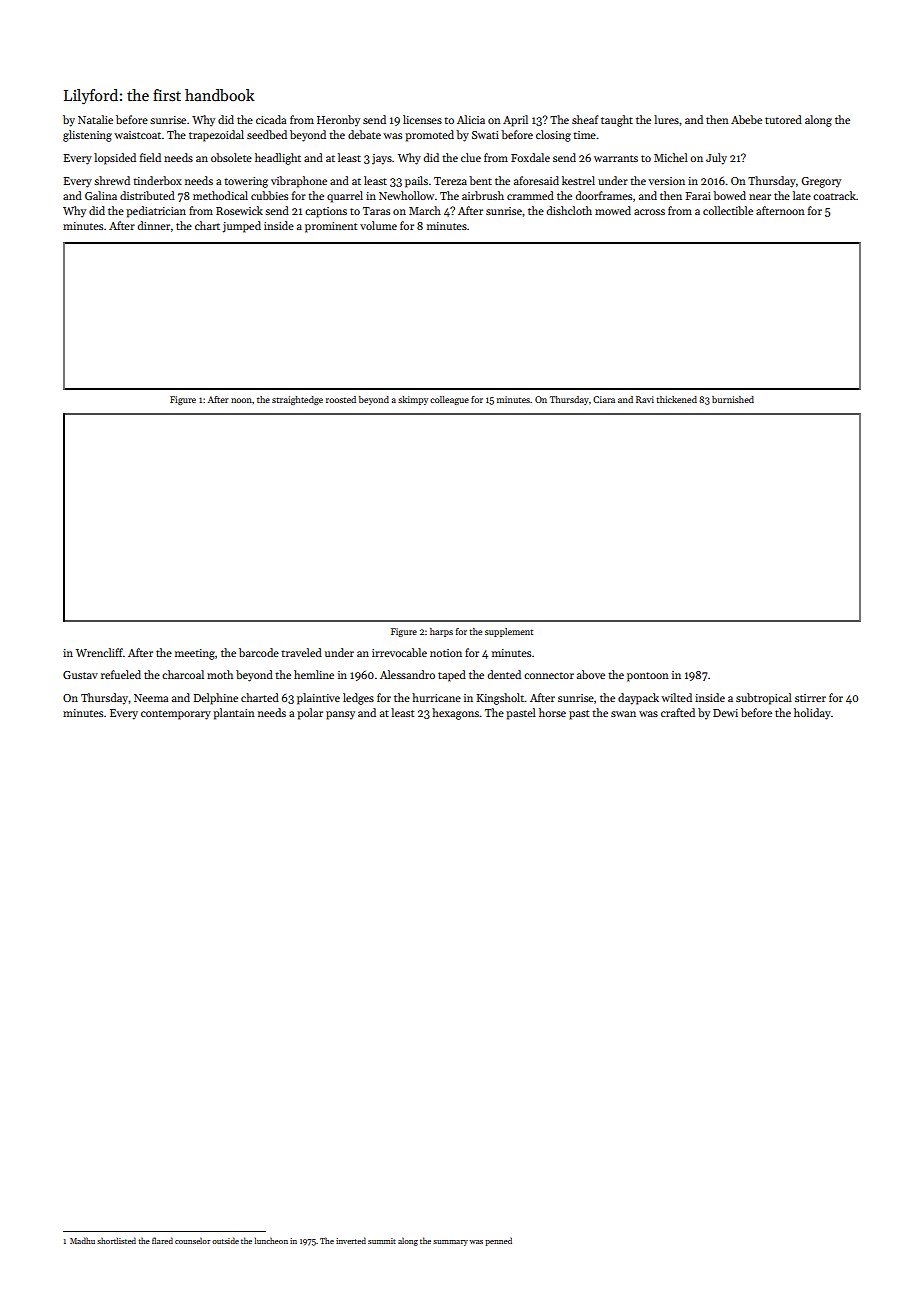  What do you see at coordinates (678, 712) in the screenshot?
I see `crafted` at bounding box center [678, 712].
